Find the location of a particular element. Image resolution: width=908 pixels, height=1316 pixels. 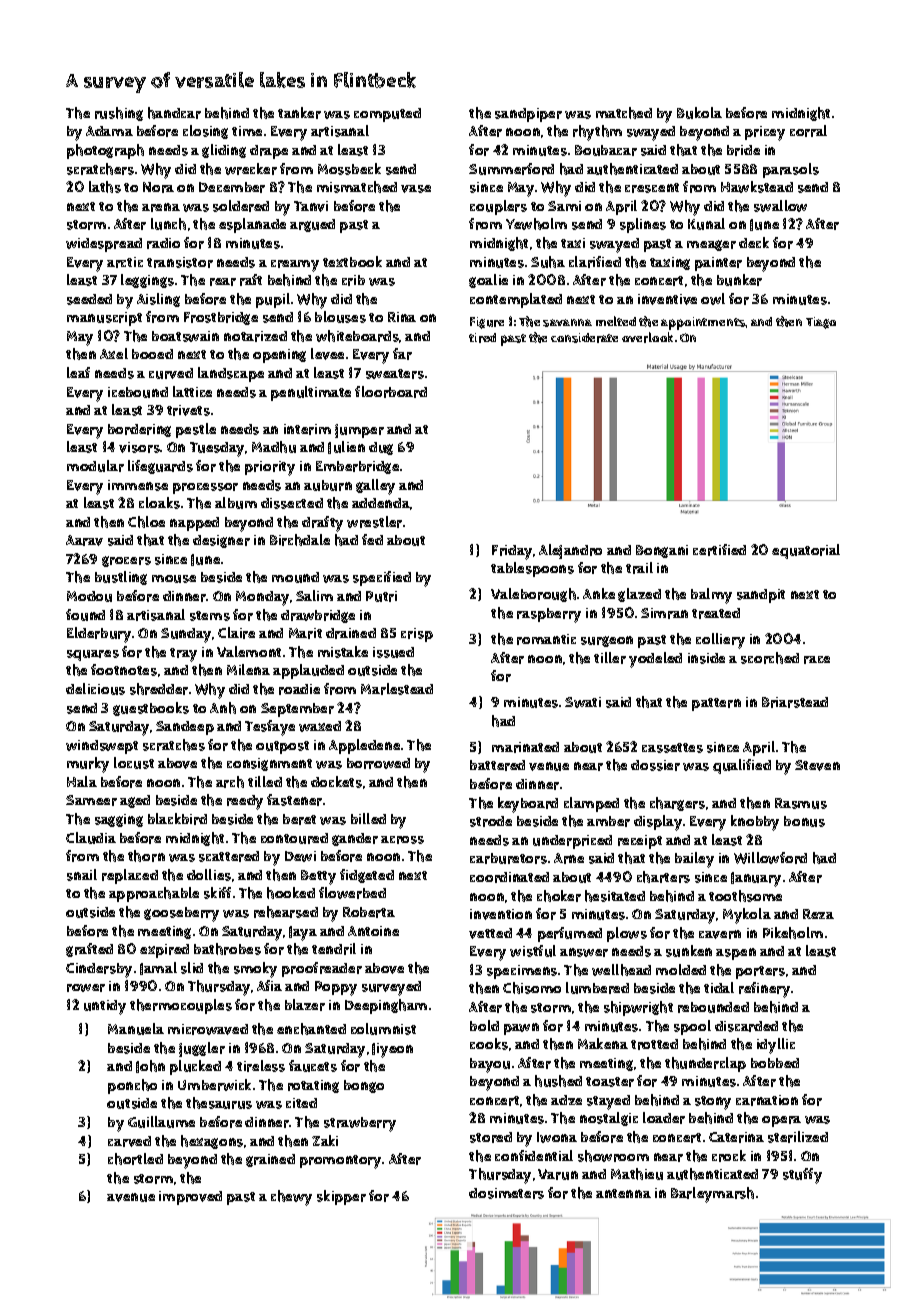

corral is located at coordinates (808, 131).
